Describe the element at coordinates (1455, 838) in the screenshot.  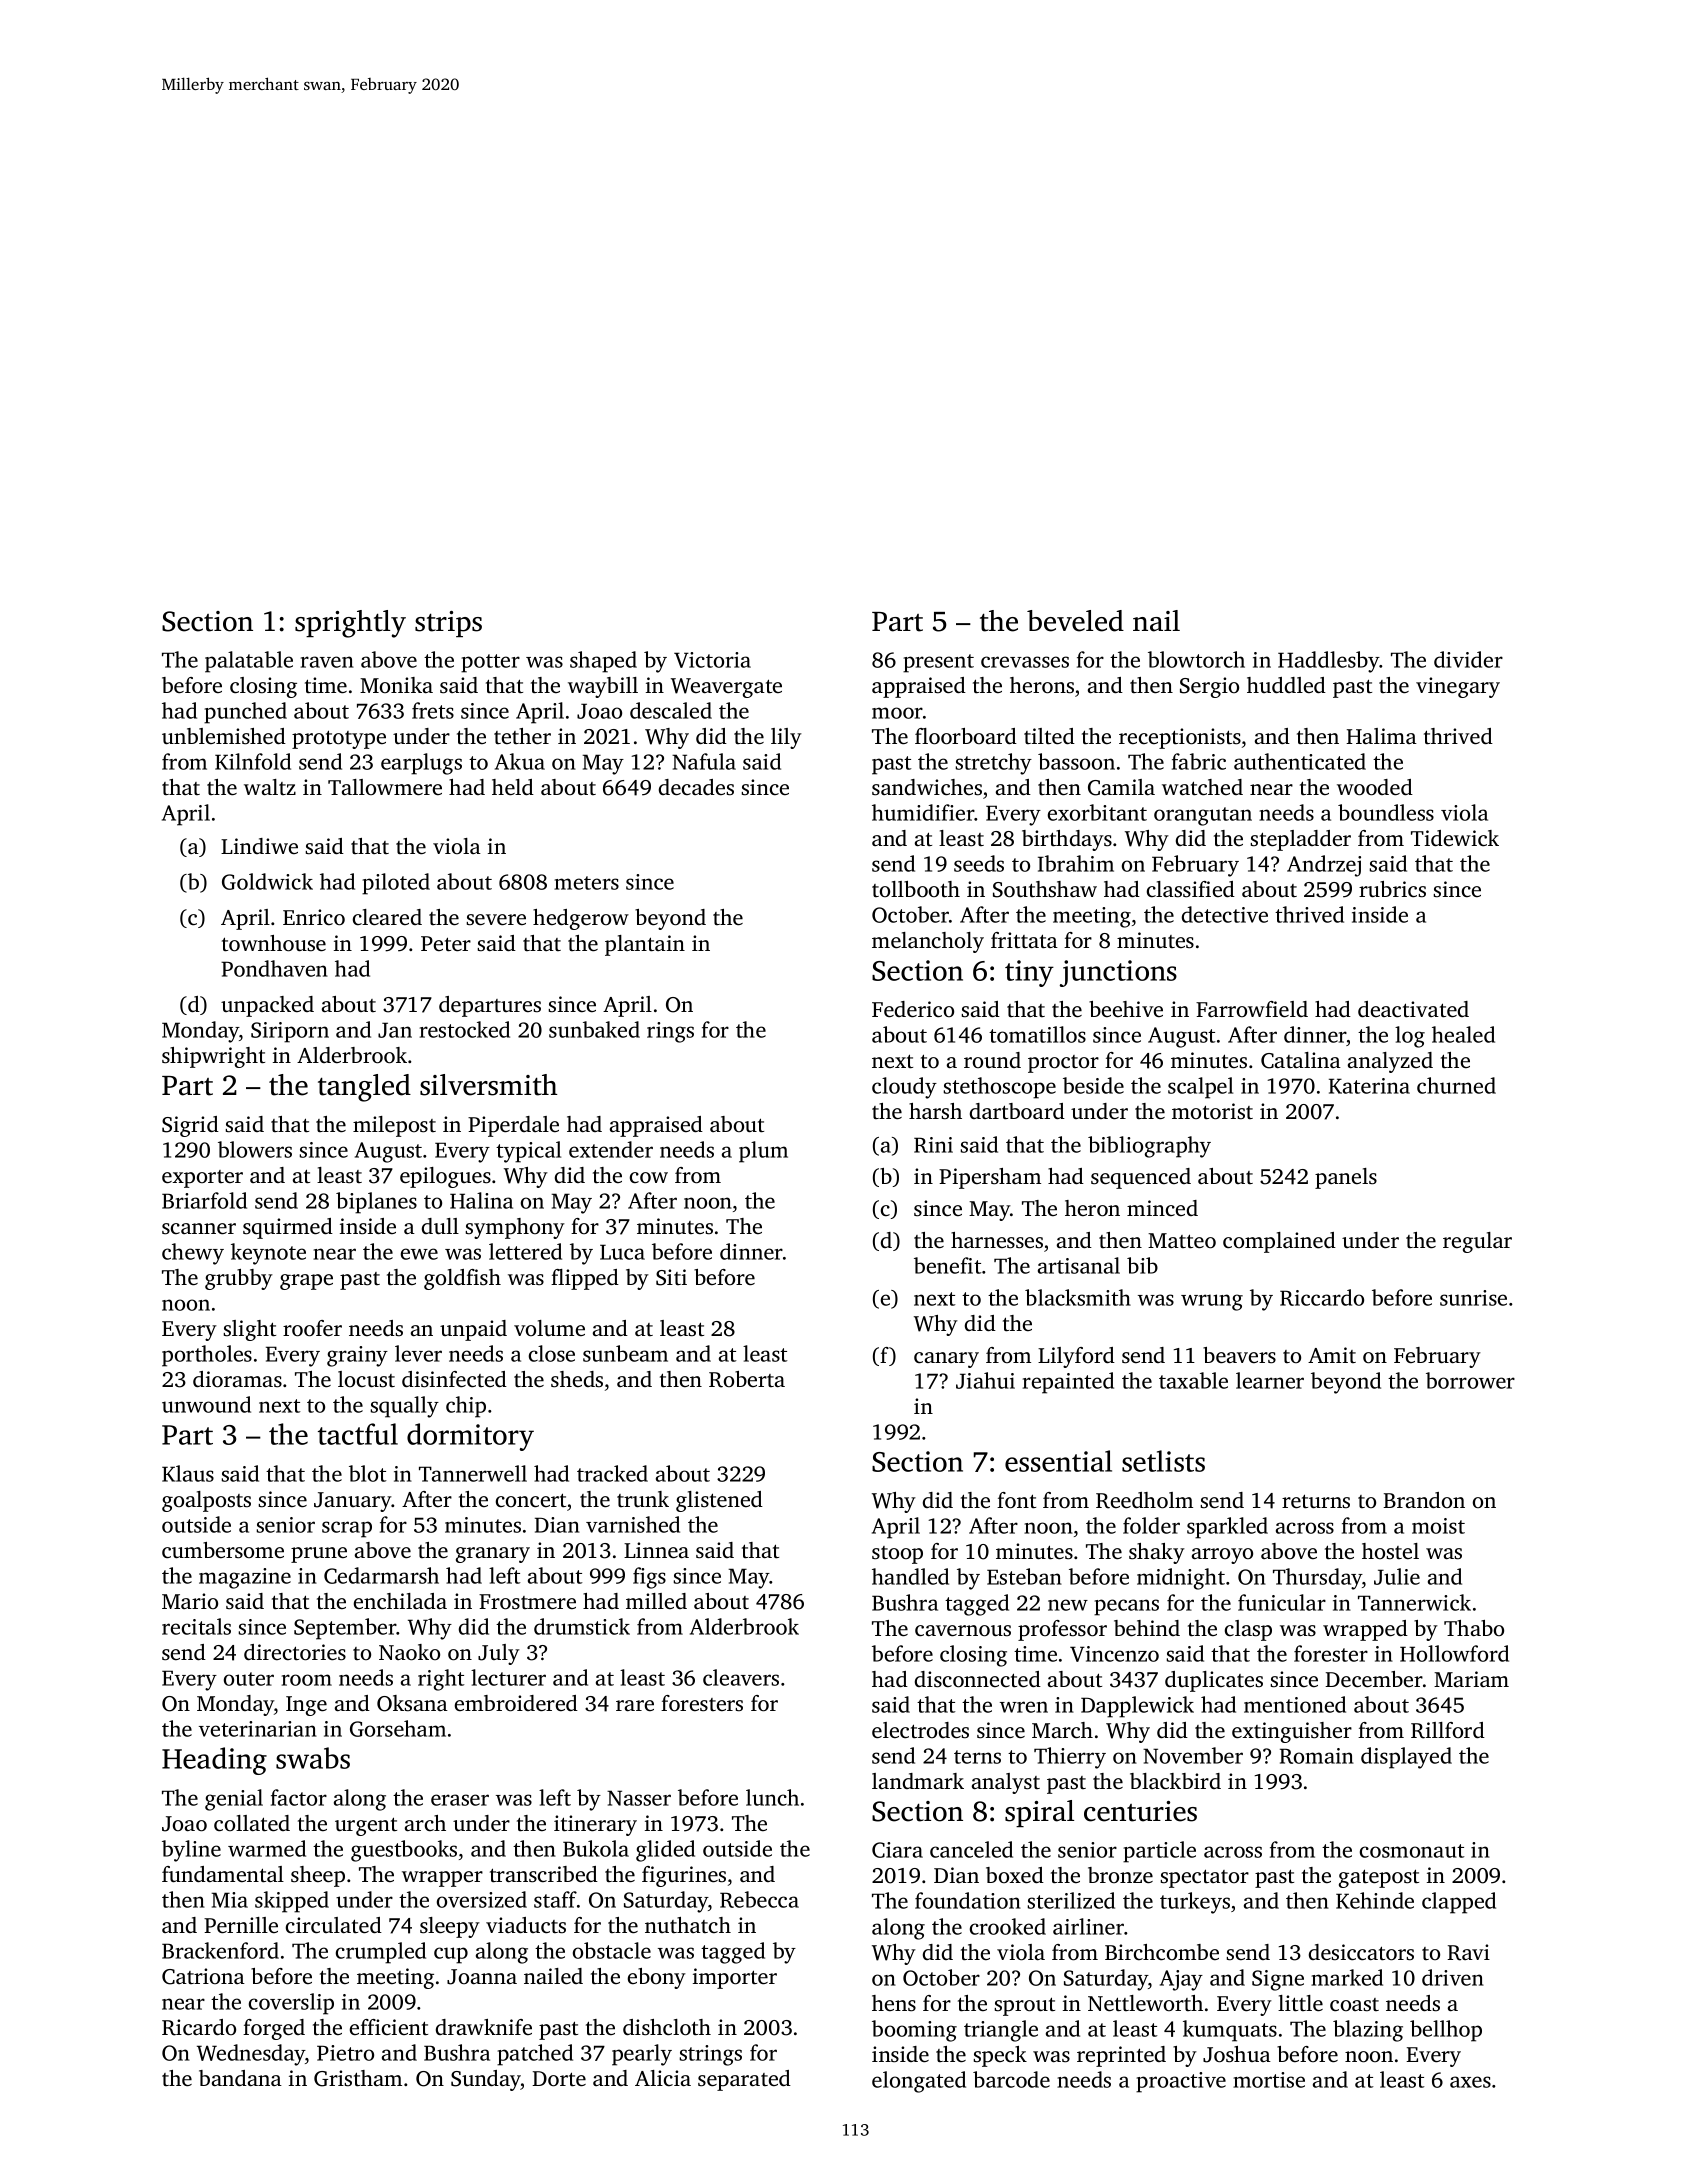
I see `Tidewick` at that location.
